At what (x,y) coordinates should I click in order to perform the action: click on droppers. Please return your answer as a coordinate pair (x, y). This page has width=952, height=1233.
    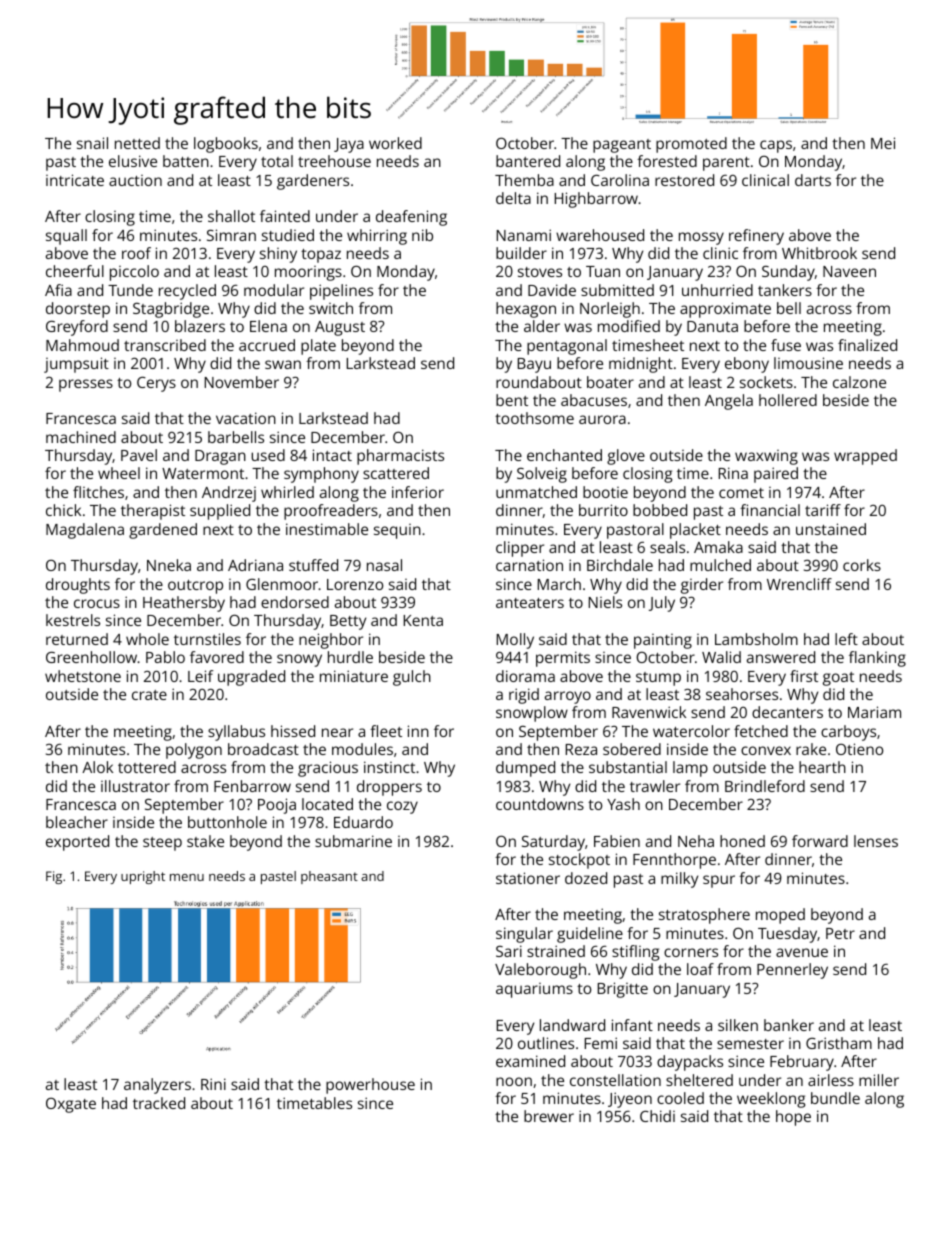
    Looking at the image, I should click on (389, 788).
